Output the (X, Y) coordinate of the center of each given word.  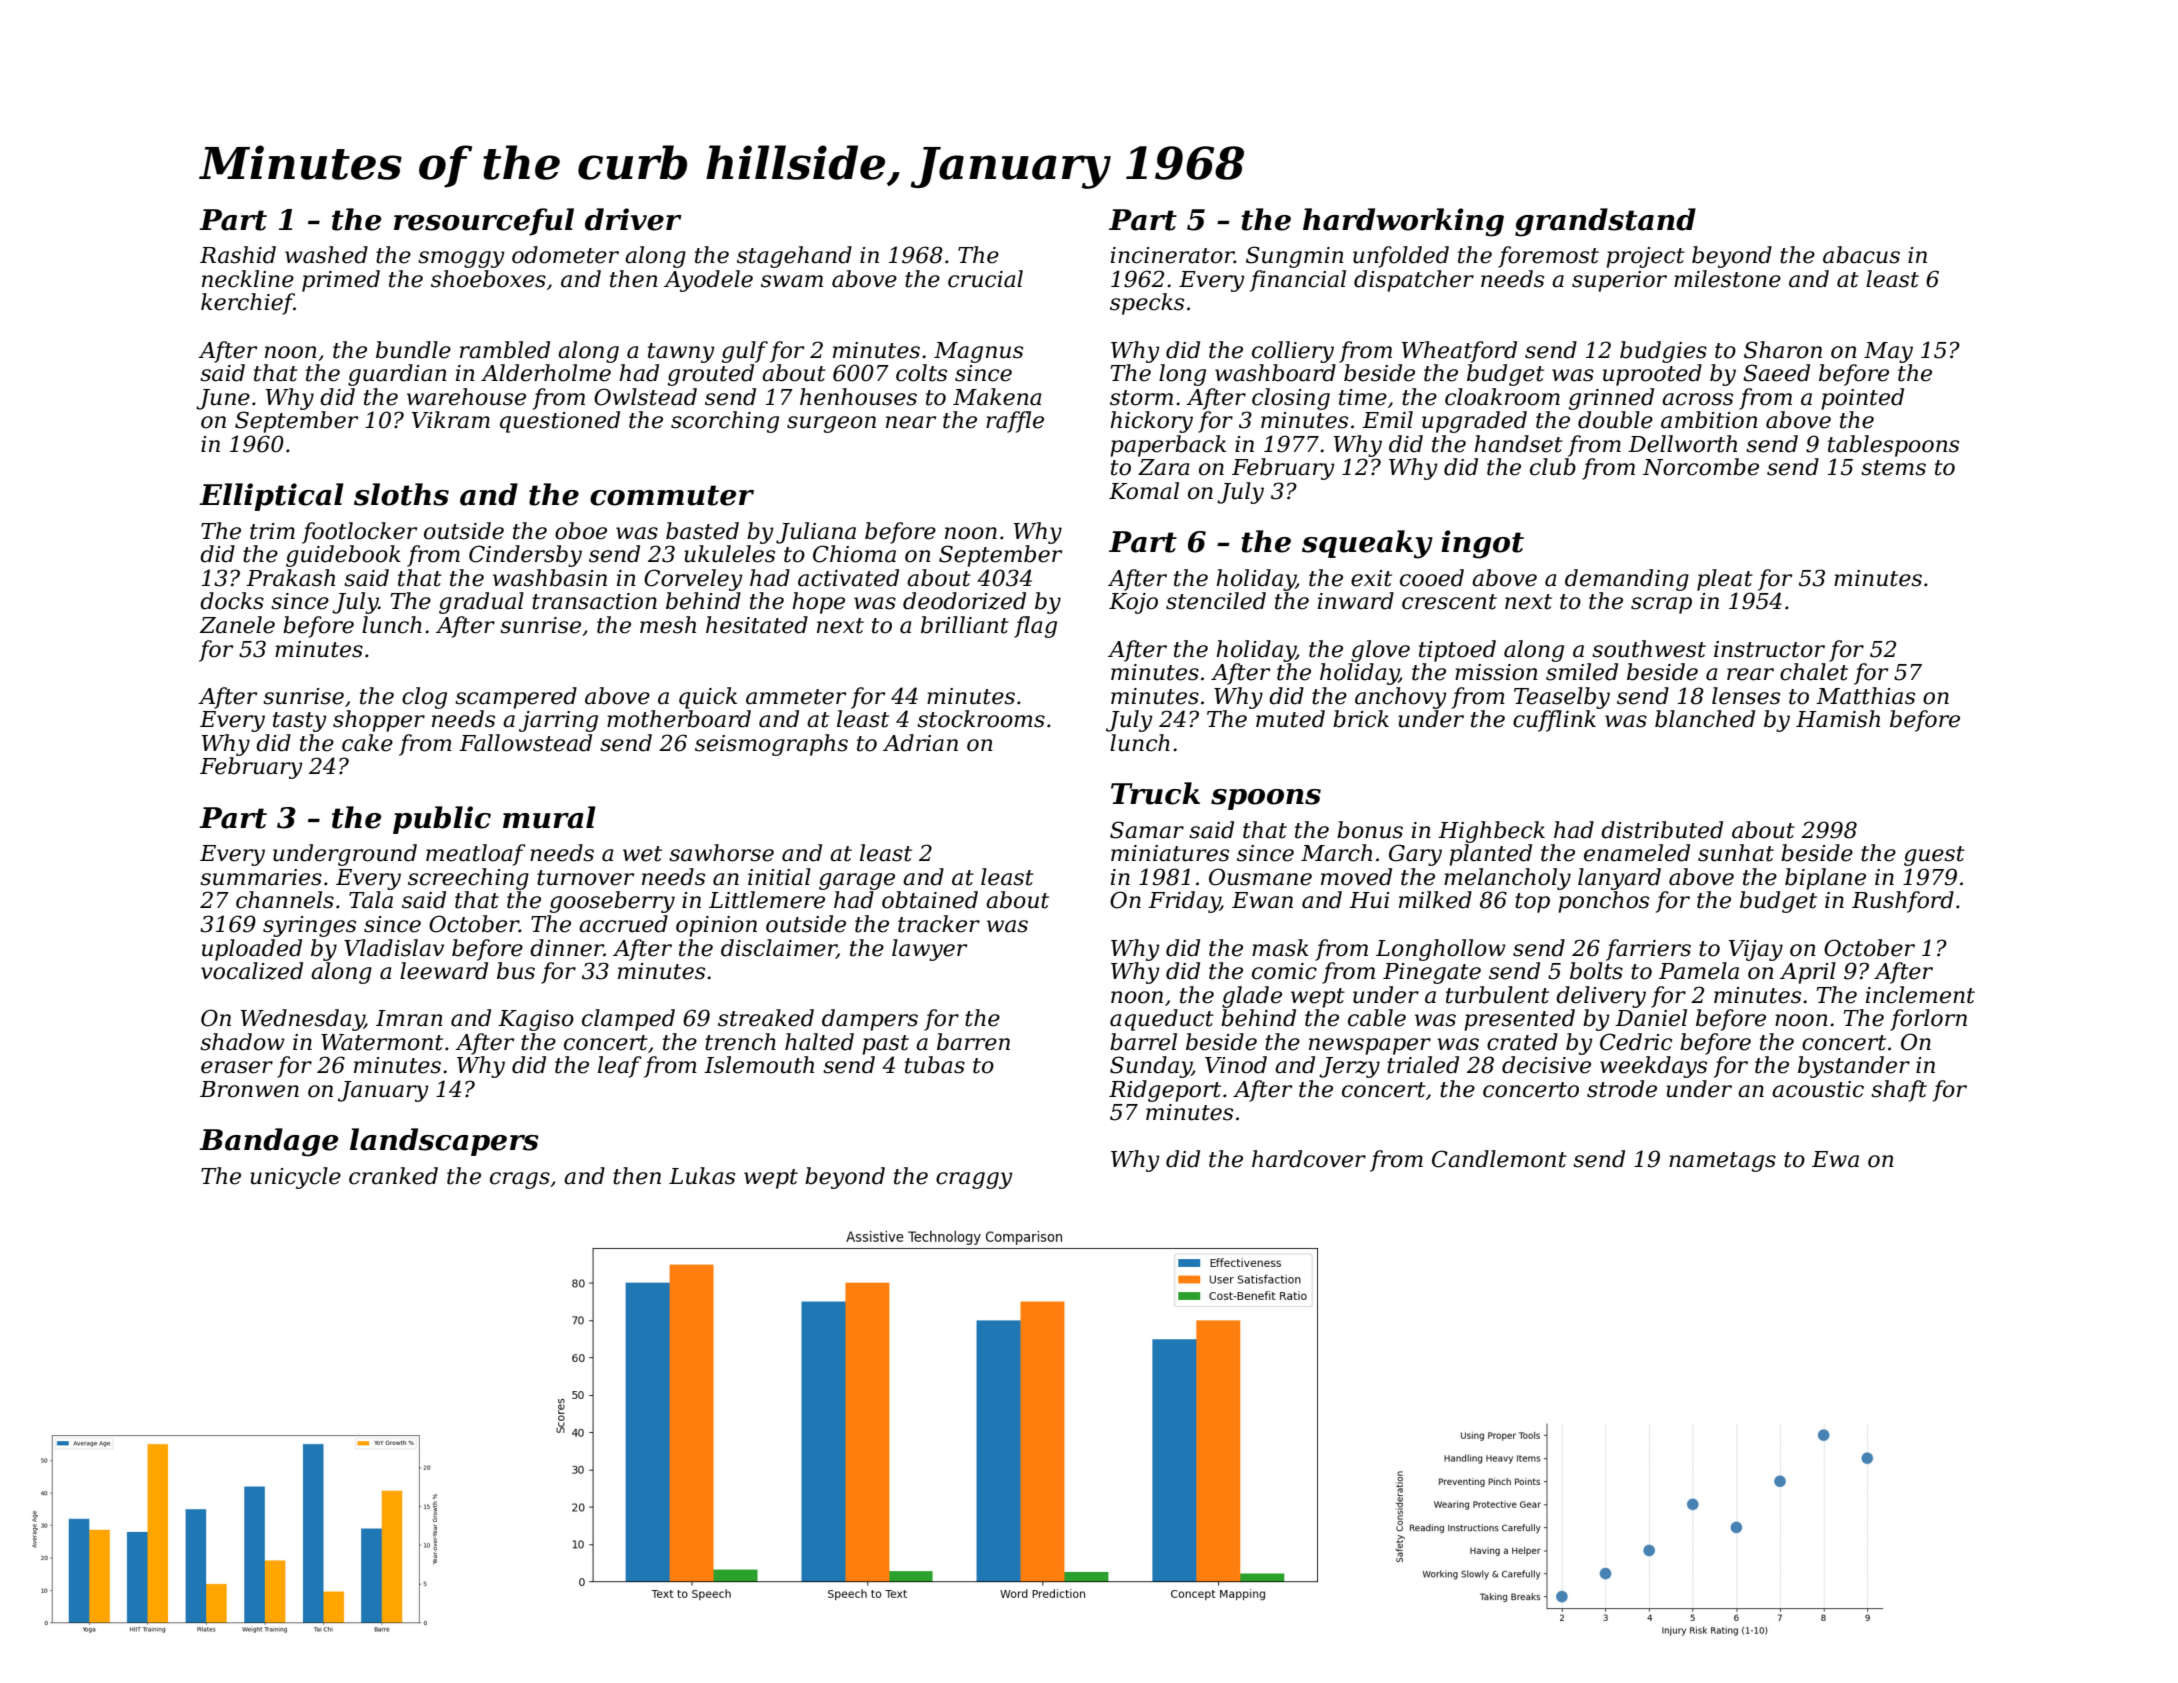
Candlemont (1499, 1159)
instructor (1769, 649)
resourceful (484, 222)
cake (367, 743)
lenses (1746, 696)
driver (633, 219)
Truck (1155, 793)
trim (272, 531)
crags (520, 1180)
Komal (1144, 491)
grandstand (1605, 222)
